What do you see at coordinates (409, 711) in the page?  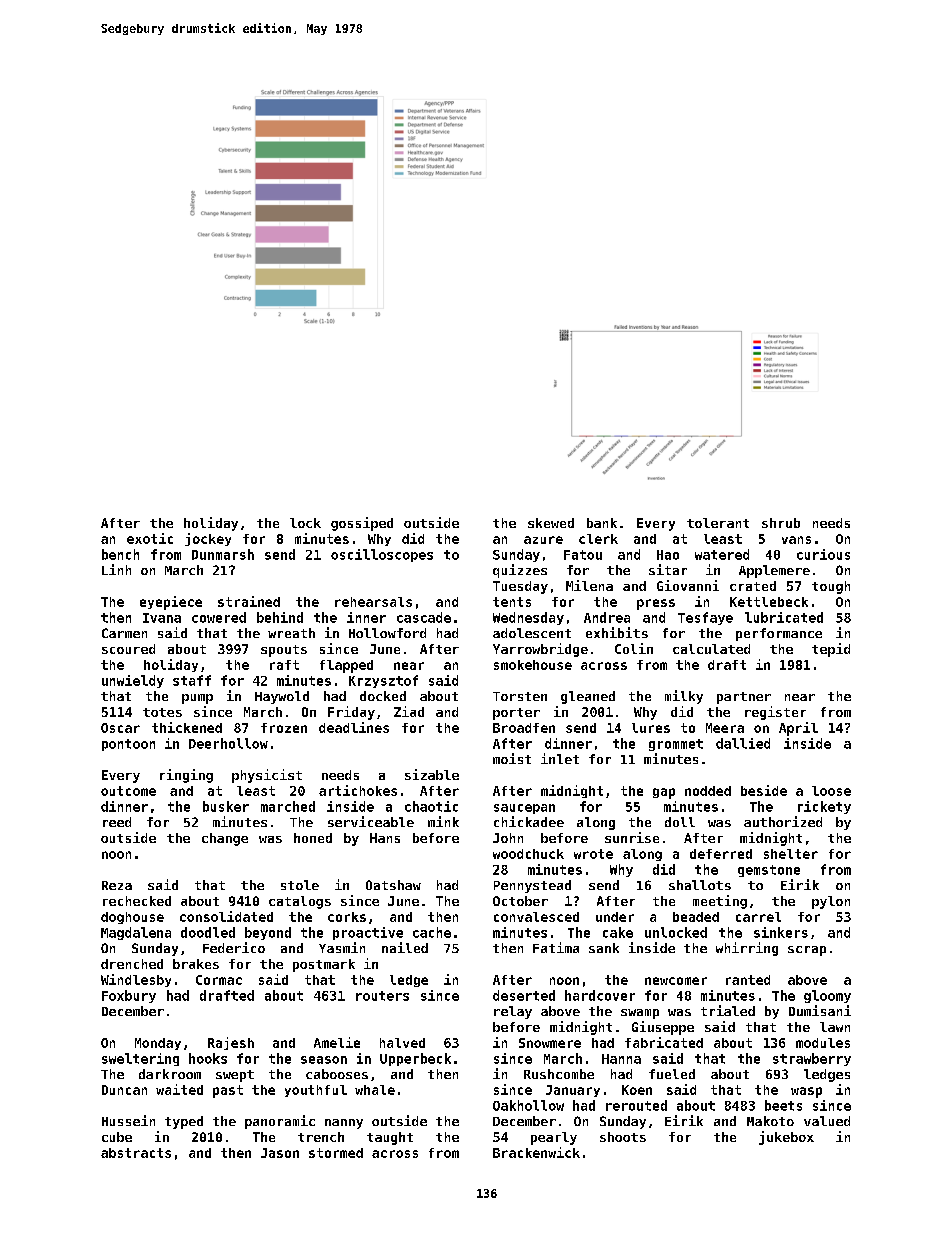 I see `Ziad` at bounding box center [409, 711].
